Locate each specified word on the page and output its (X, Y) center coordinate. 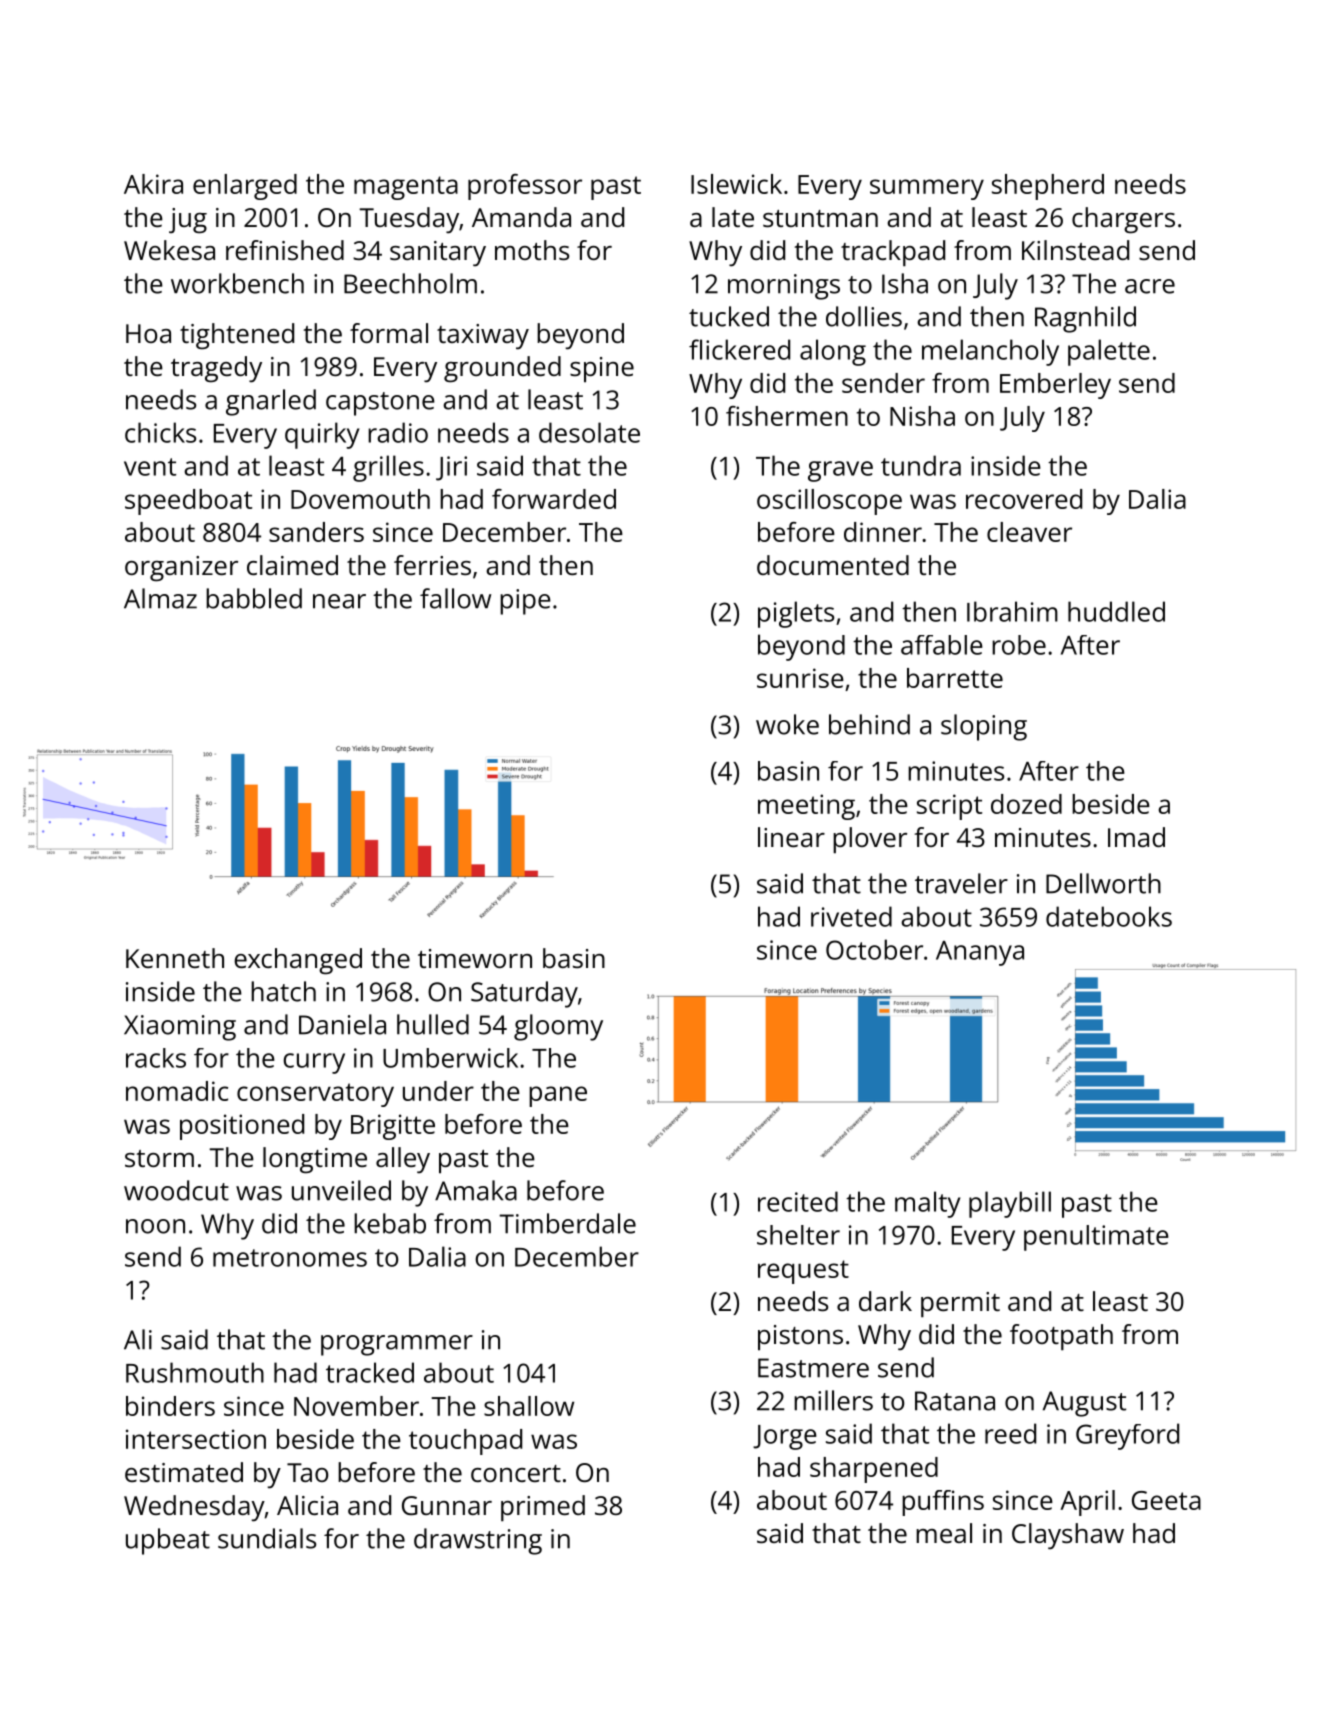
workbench (237, 283)
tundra (921, 465)
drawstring (478, 1541)
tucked (729, 316)
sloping (984, 727)
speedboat (188, 502)
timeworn (475, 958)
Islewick (736, 184)
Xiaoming (180, 1028)
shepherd (1048, 187)
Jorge (785, 1437)
